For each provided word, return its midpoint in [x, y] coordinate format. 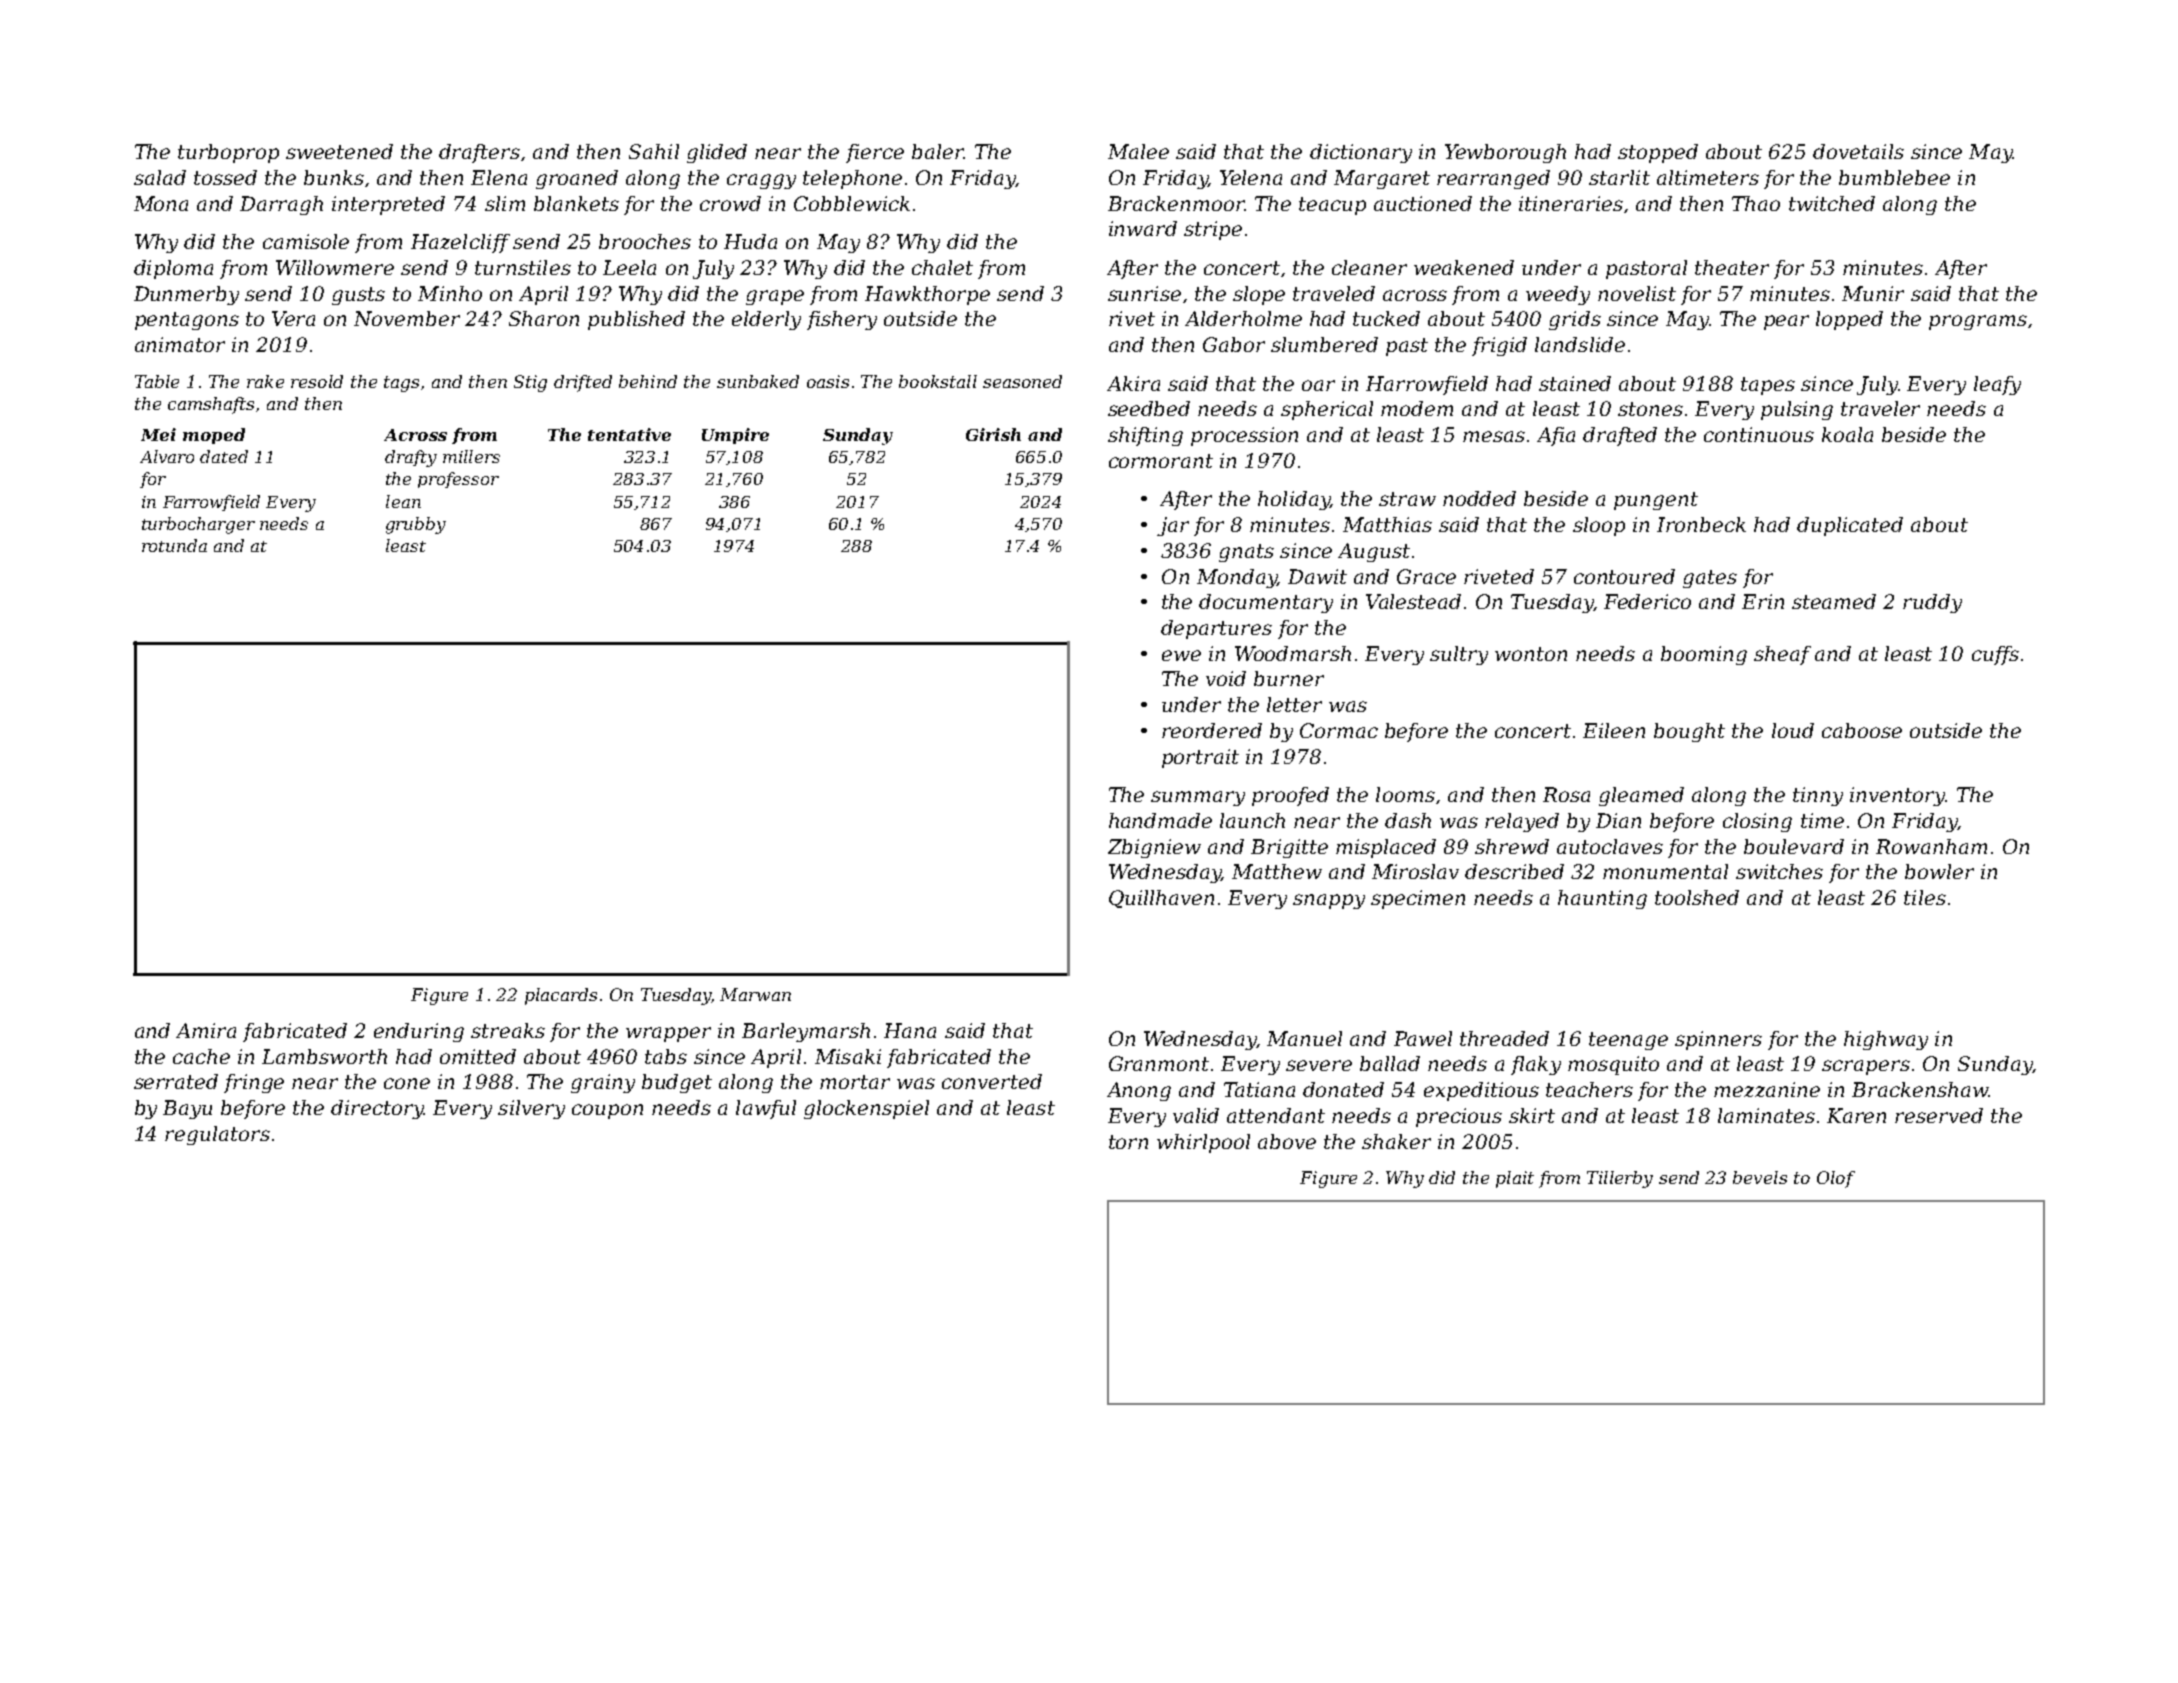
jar [1173, 526]
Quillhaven [1161, 899]
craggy [761, 181]
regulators [217, 1135]
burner [1289, 678]
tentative [629, 434]
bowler [1939, 871]
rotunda [174, 545]
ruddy [1932, 603]
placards [561, 996]
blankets [576, 203]
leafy [1997, 385]
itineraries [1571, 203]
